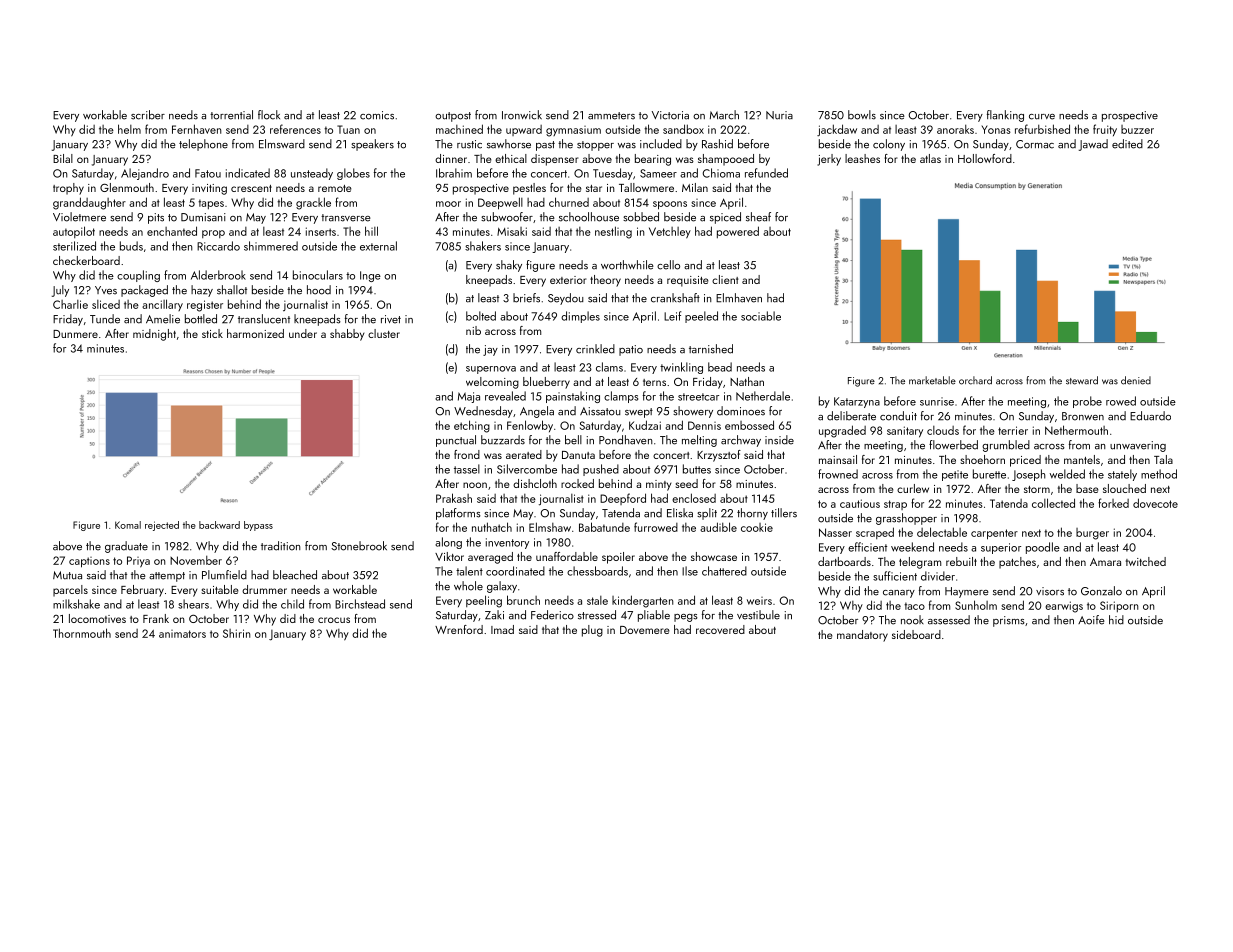 This document has height=952, width=1233. Describe the element at coordinates (1127, 144) in the document. I see `edited` at that location.
